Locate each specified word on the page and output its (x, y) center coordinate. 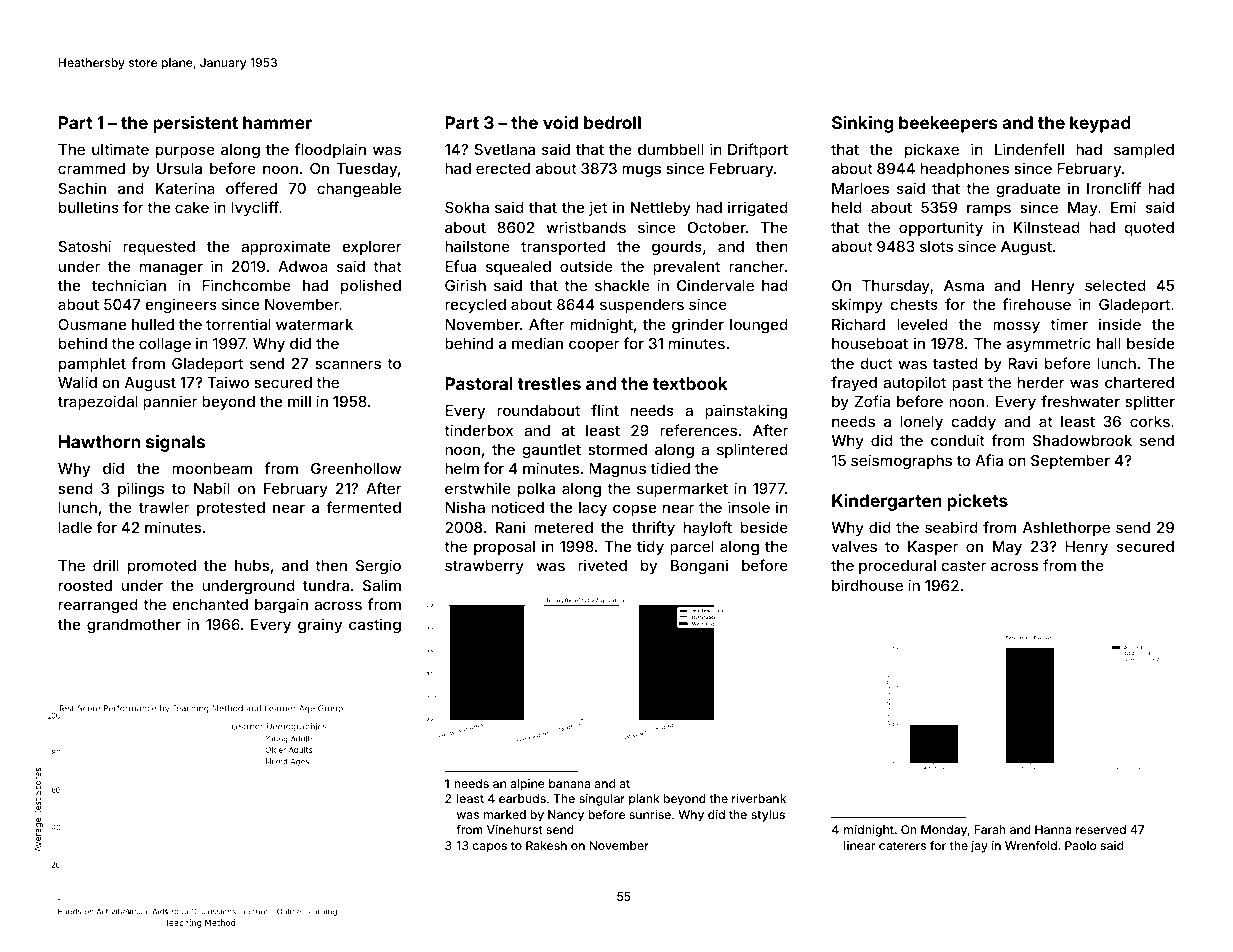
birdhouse (867, 585)
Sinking (862, 124)
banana (570, 783)
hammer (277, 122)
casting (375, 625)
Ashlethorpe (1066, 529)
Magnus (617, 470)
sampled (1144, 151)
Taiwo (228, 382)
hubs (252, 565)
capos (490, 848)
